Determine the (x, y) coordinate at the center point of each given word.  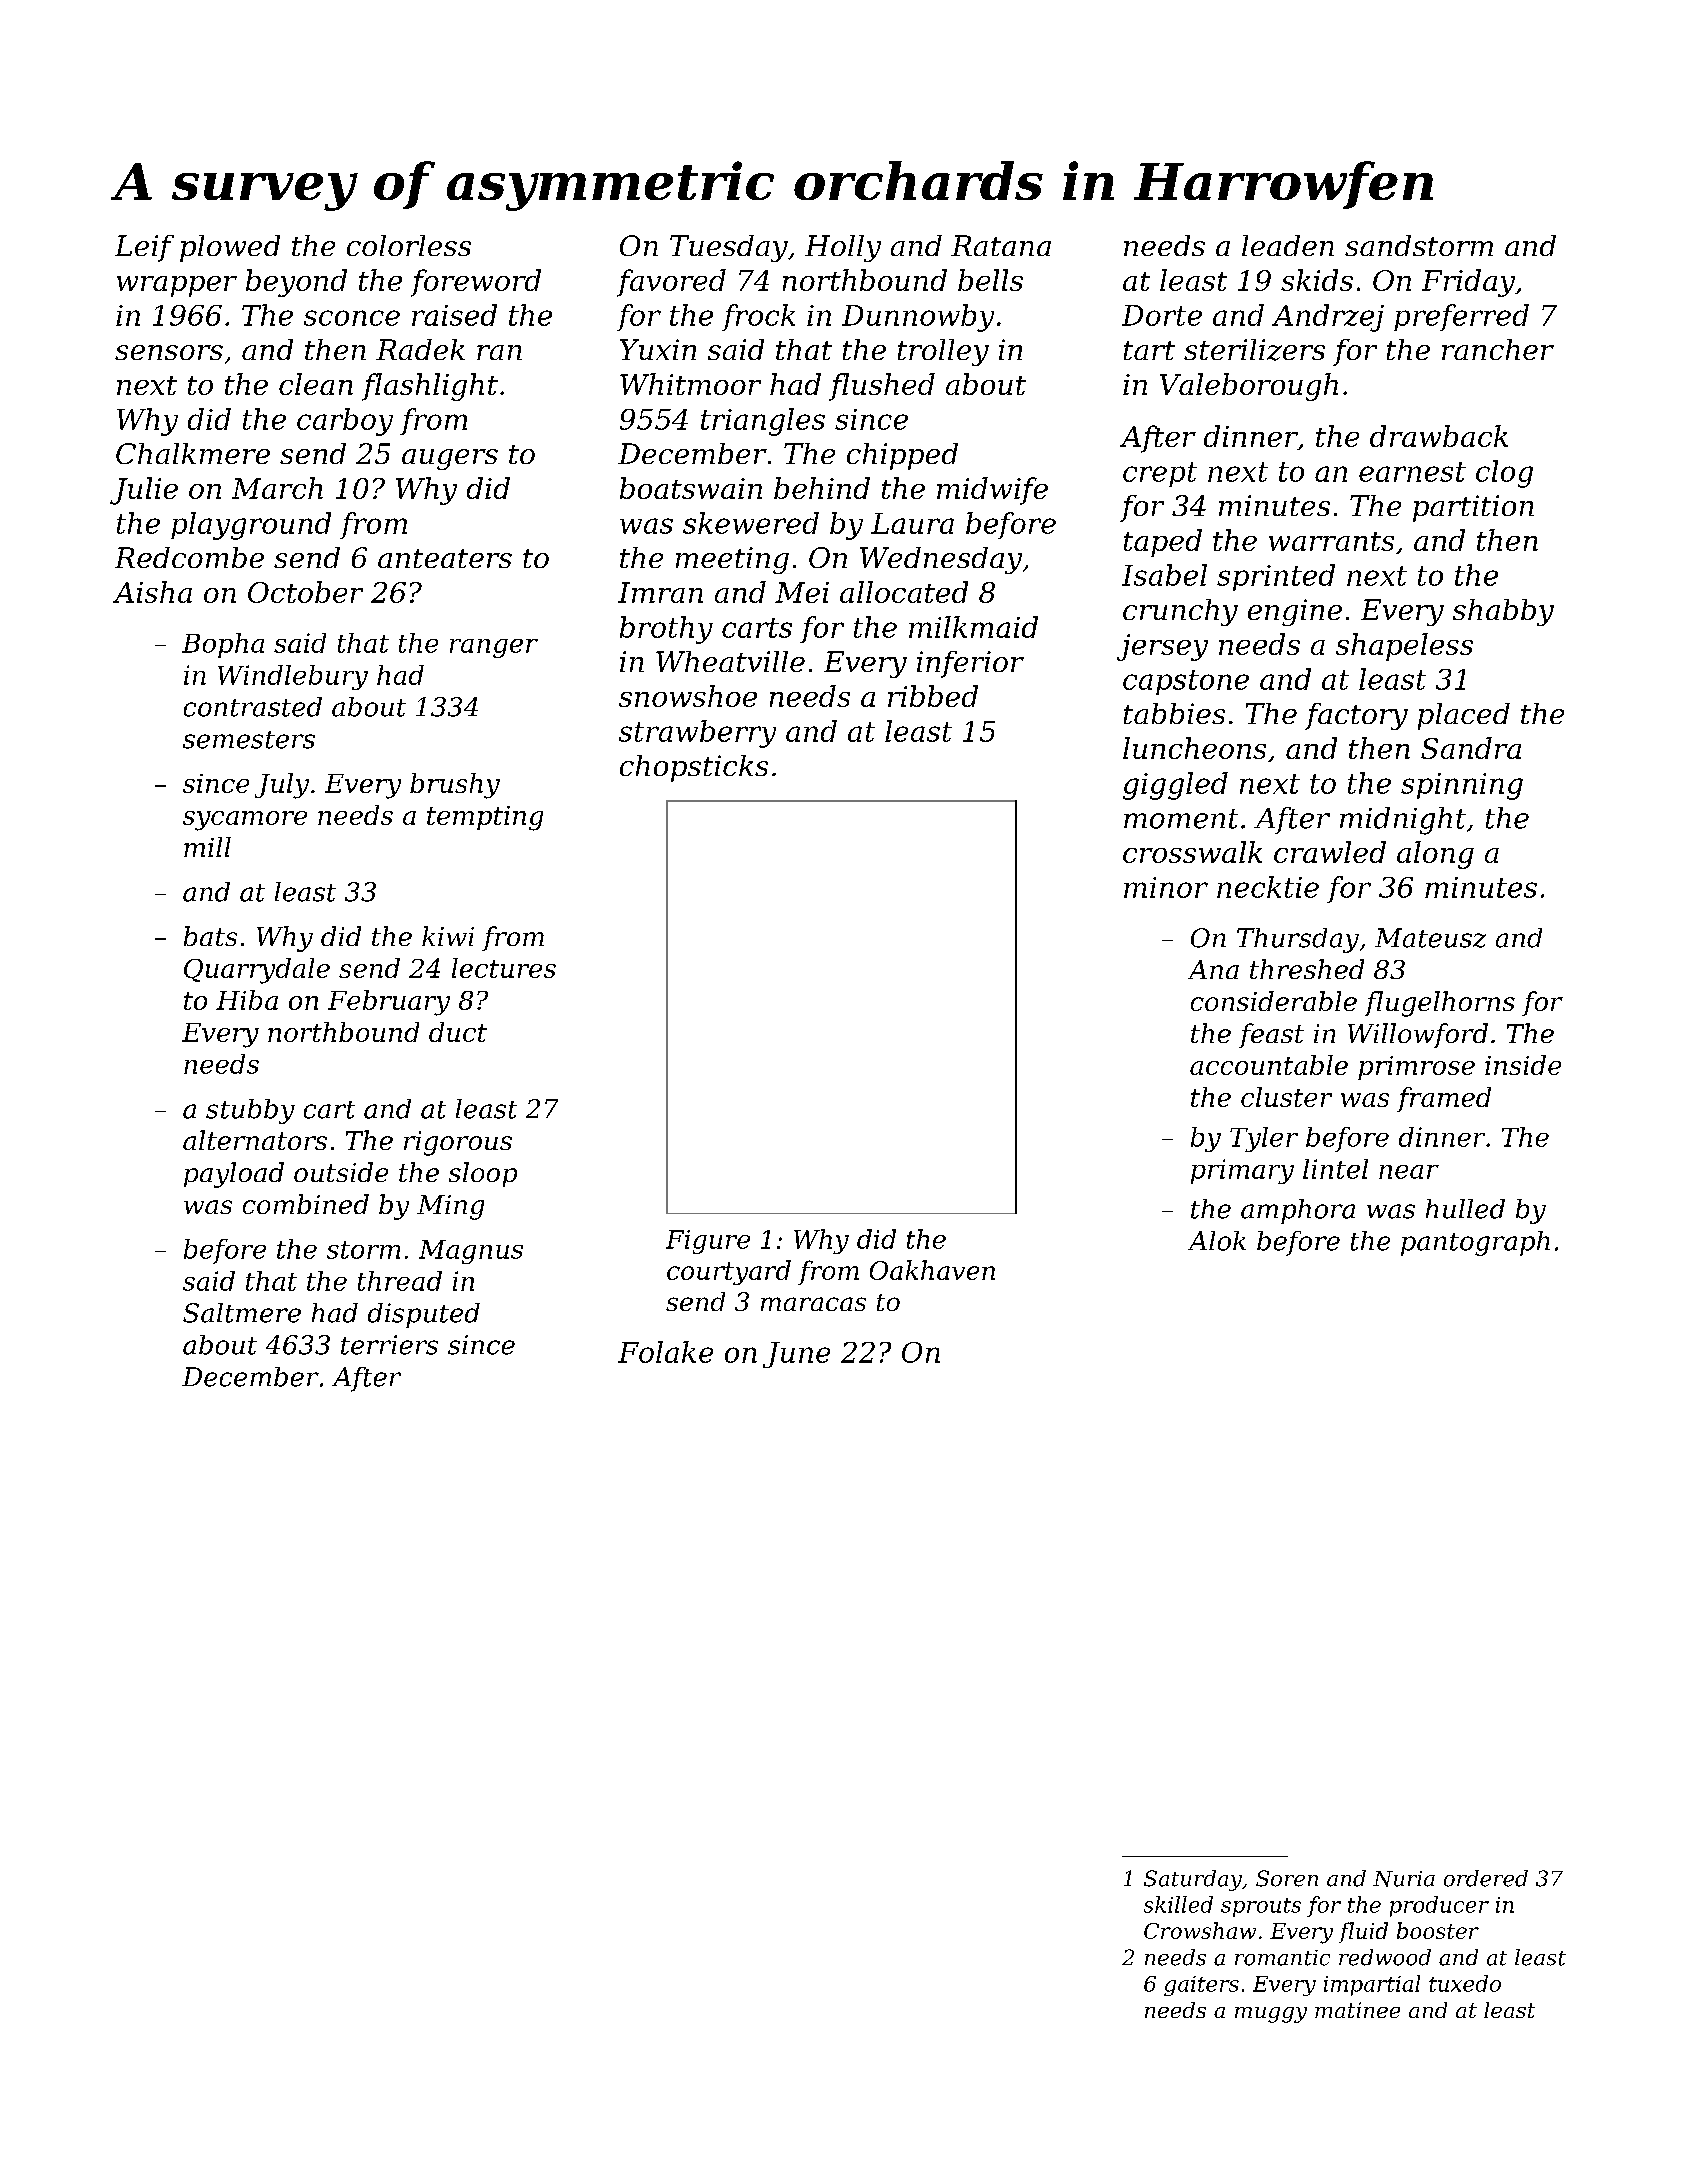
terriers (389, 1345)
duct (458, 1032)
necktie (1268, 887)
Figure (708, 1242)
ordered (1486, 1878)
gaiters (1201, 1986)
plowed (230, 248)
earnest (1412, 472)
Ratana (1001, 245)
